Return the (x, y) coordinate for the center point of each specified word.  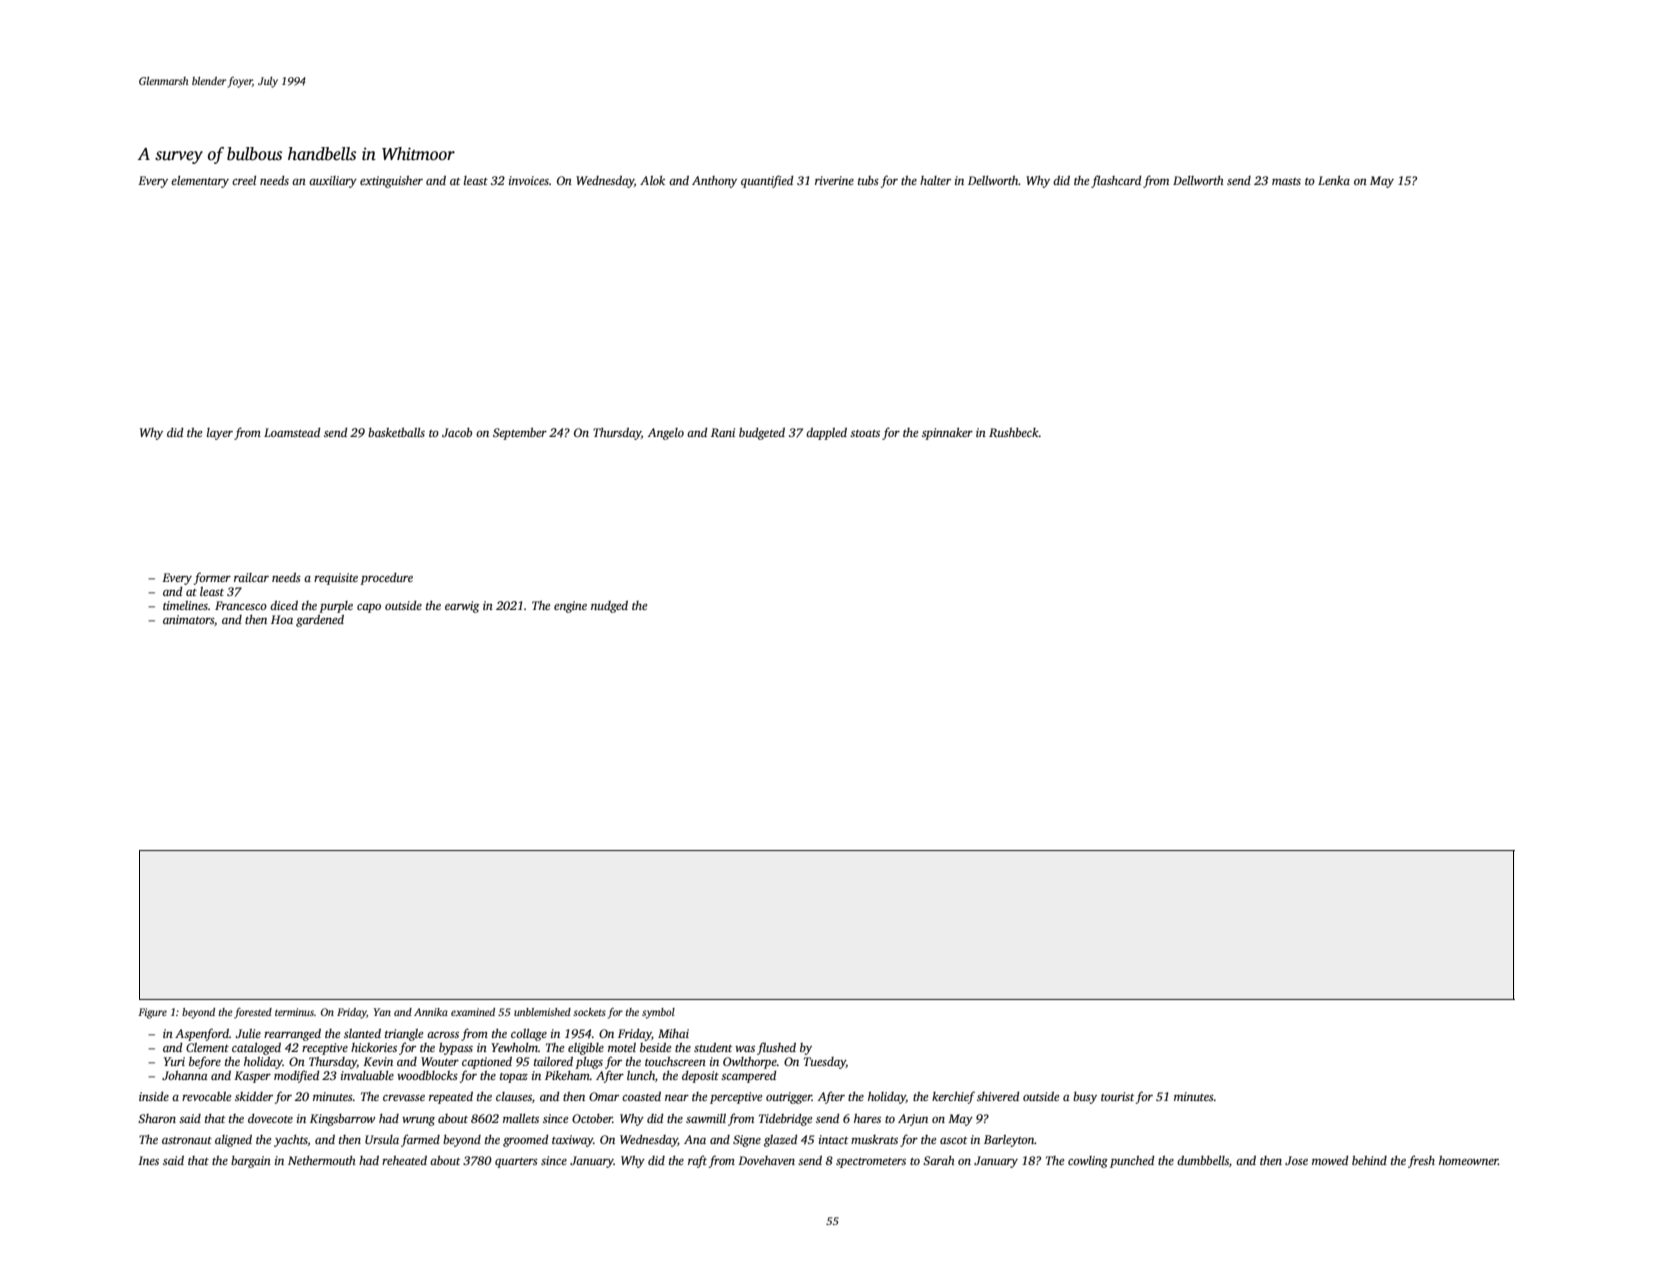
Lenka (1334, 180)
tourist (1118, 1096)
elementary (200, 182)
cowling (1088, 1162)
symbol (658, 1013)
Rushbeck (1014, 432)
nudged (609, 607)
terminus (294, 1012)
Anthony (714, 182)
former (212, 578)
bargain (251, 1162)
